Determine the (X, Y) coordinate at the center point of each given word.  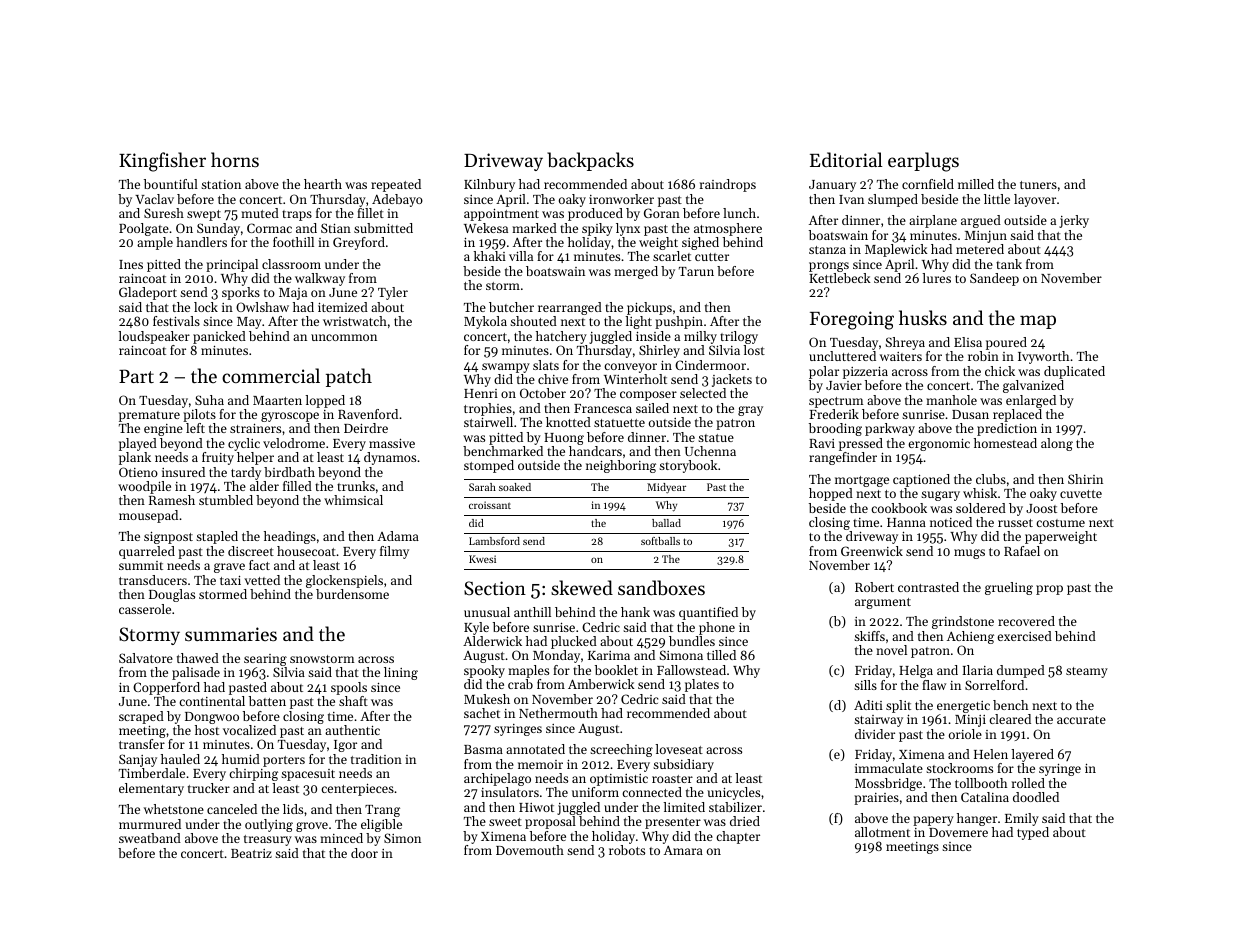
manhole (951, 400)
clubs (991, 479)
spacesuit (308, 775)
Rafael (1022, 551)
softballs (660, 541)
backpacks (590, 161)
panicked (219, 337)
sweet (505, 822)
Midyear (666, 488)
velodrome (294, 443)
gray (750, 411)
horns (235, 159)
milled (976, 184)
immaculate (889, 768)
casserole (145, 609)
